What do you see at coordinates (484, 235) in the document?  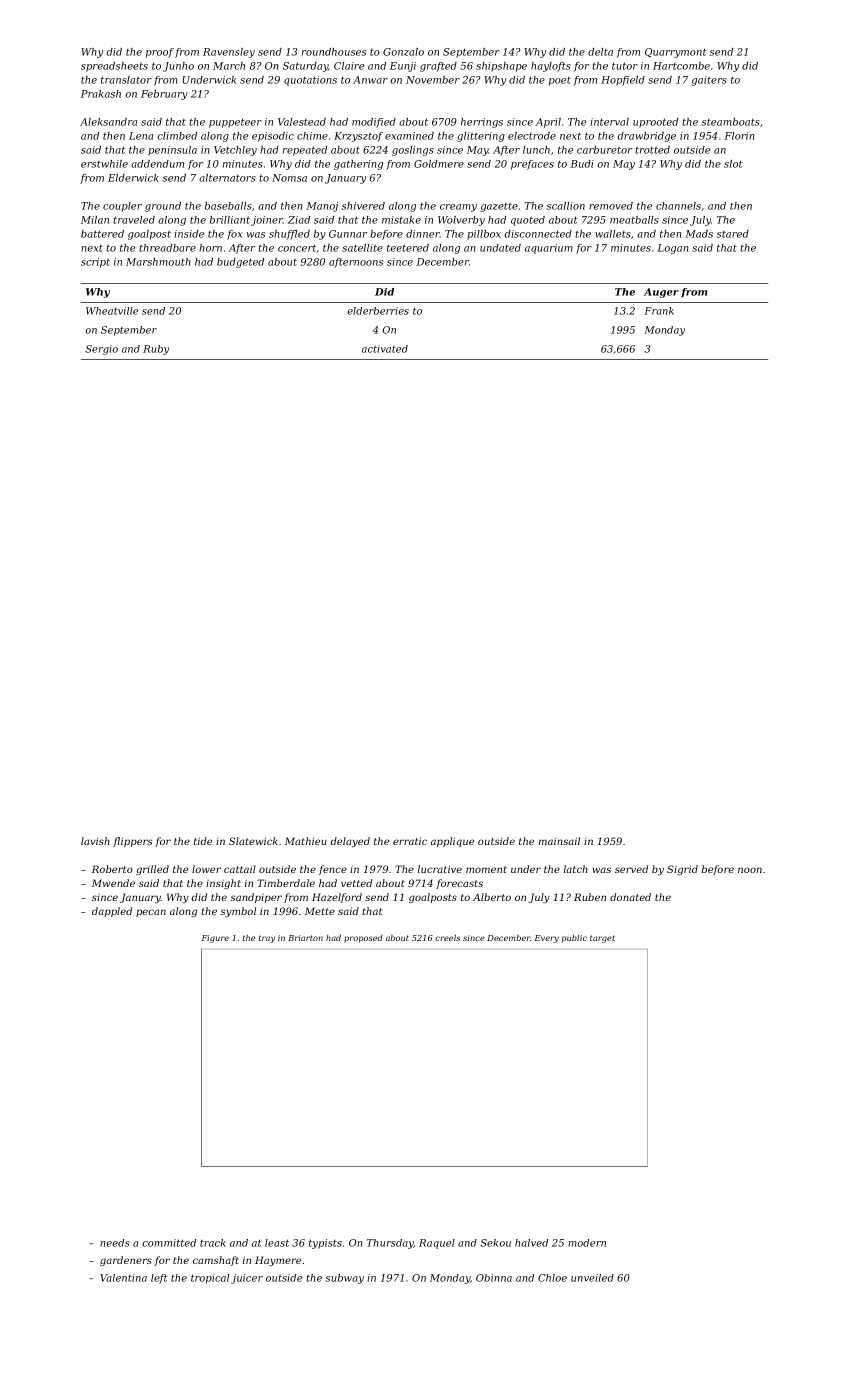 I see `pillbox` at bounding box center [484, 235].
